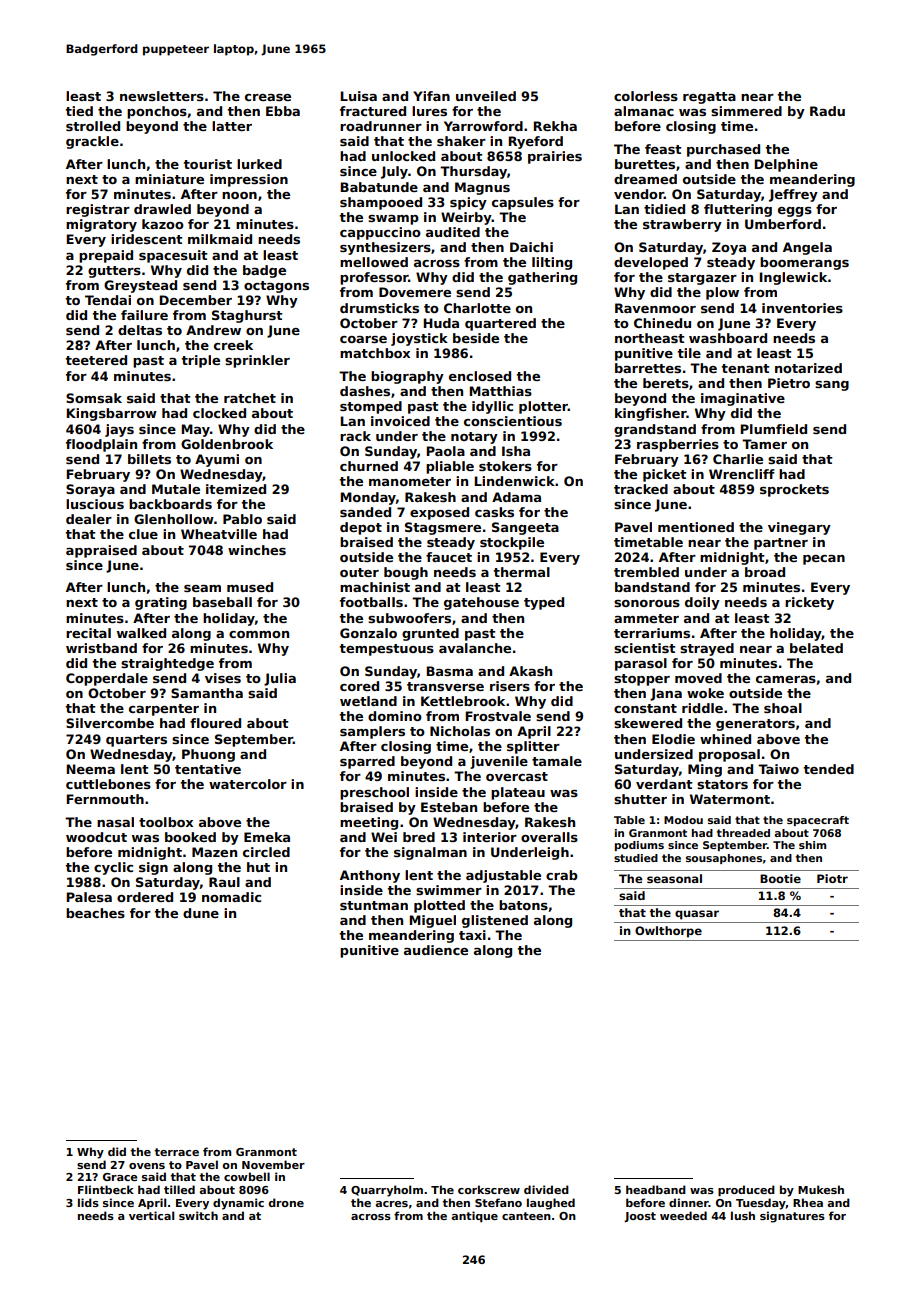 The height and width of the image is (1308, 924). What do you see at coordinates (200, 361) in the image?
I see `triple` at bounding box center [200, 361].
